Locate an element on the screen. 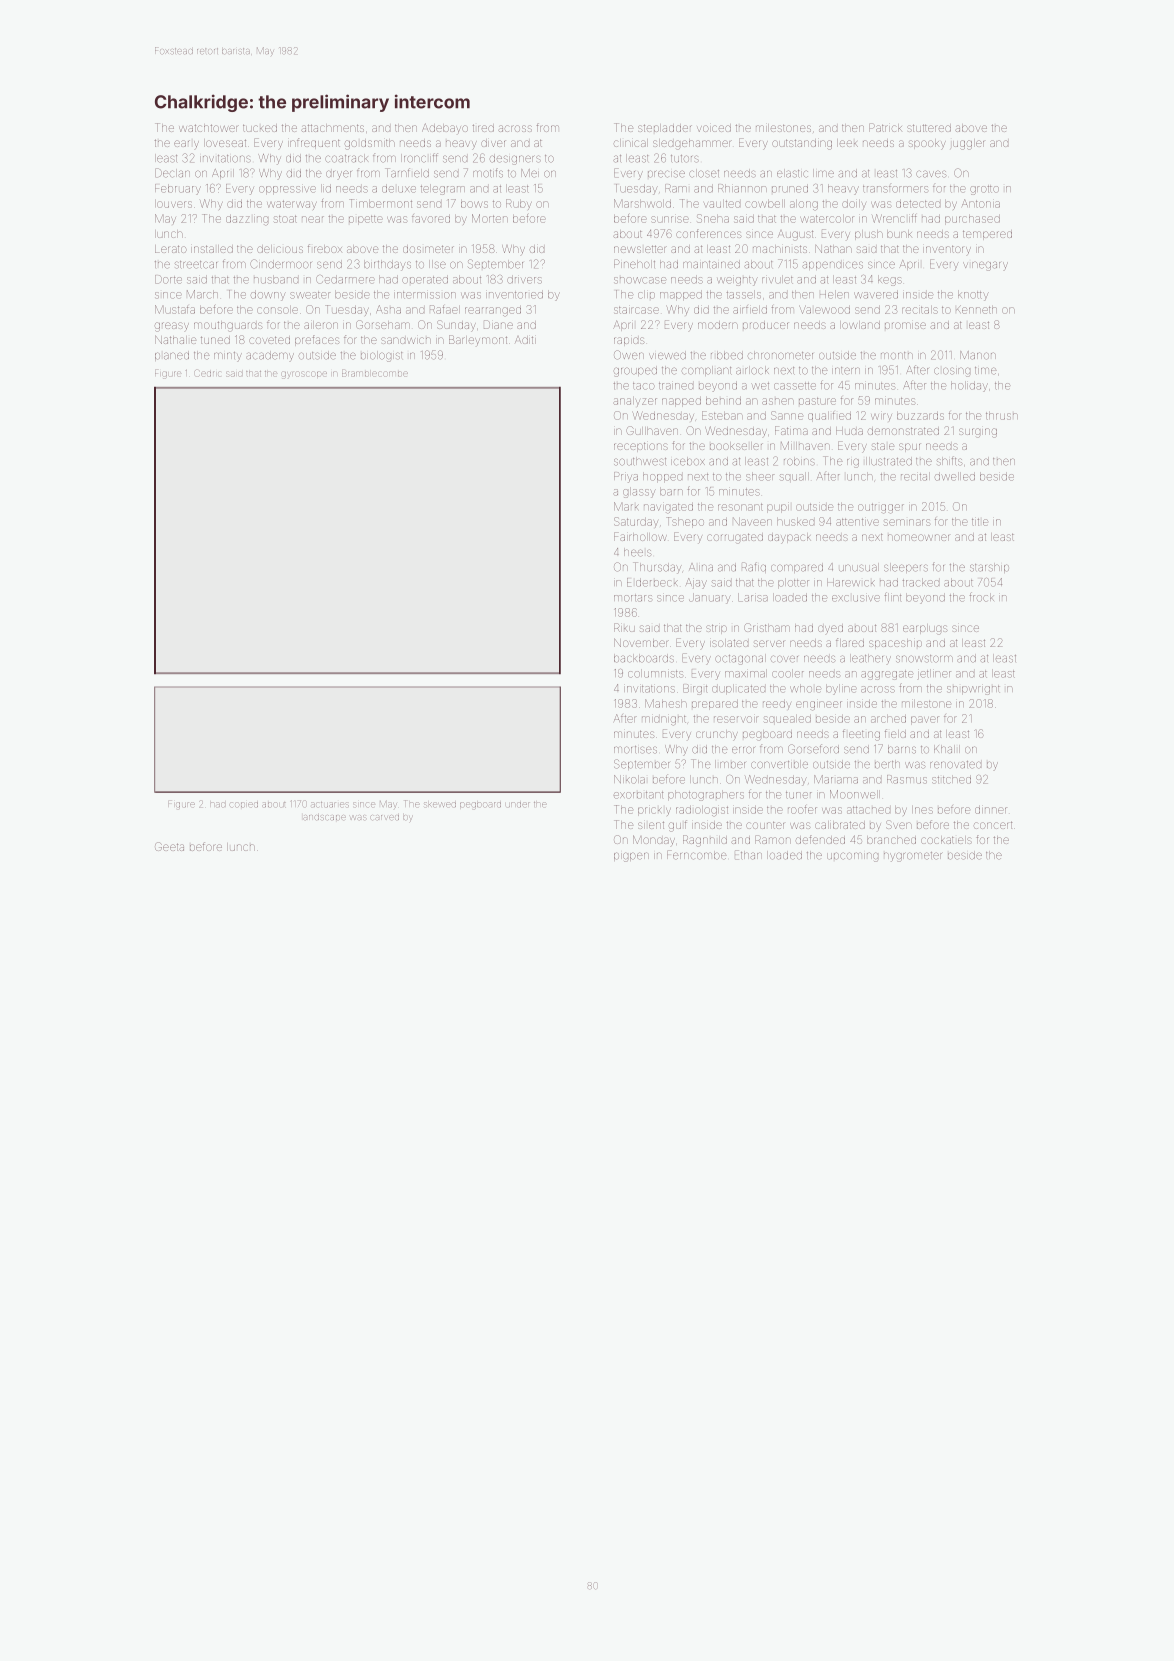 This screenshot has width=1174, height=1661. pigpen is located at coordinates (631, 857).
